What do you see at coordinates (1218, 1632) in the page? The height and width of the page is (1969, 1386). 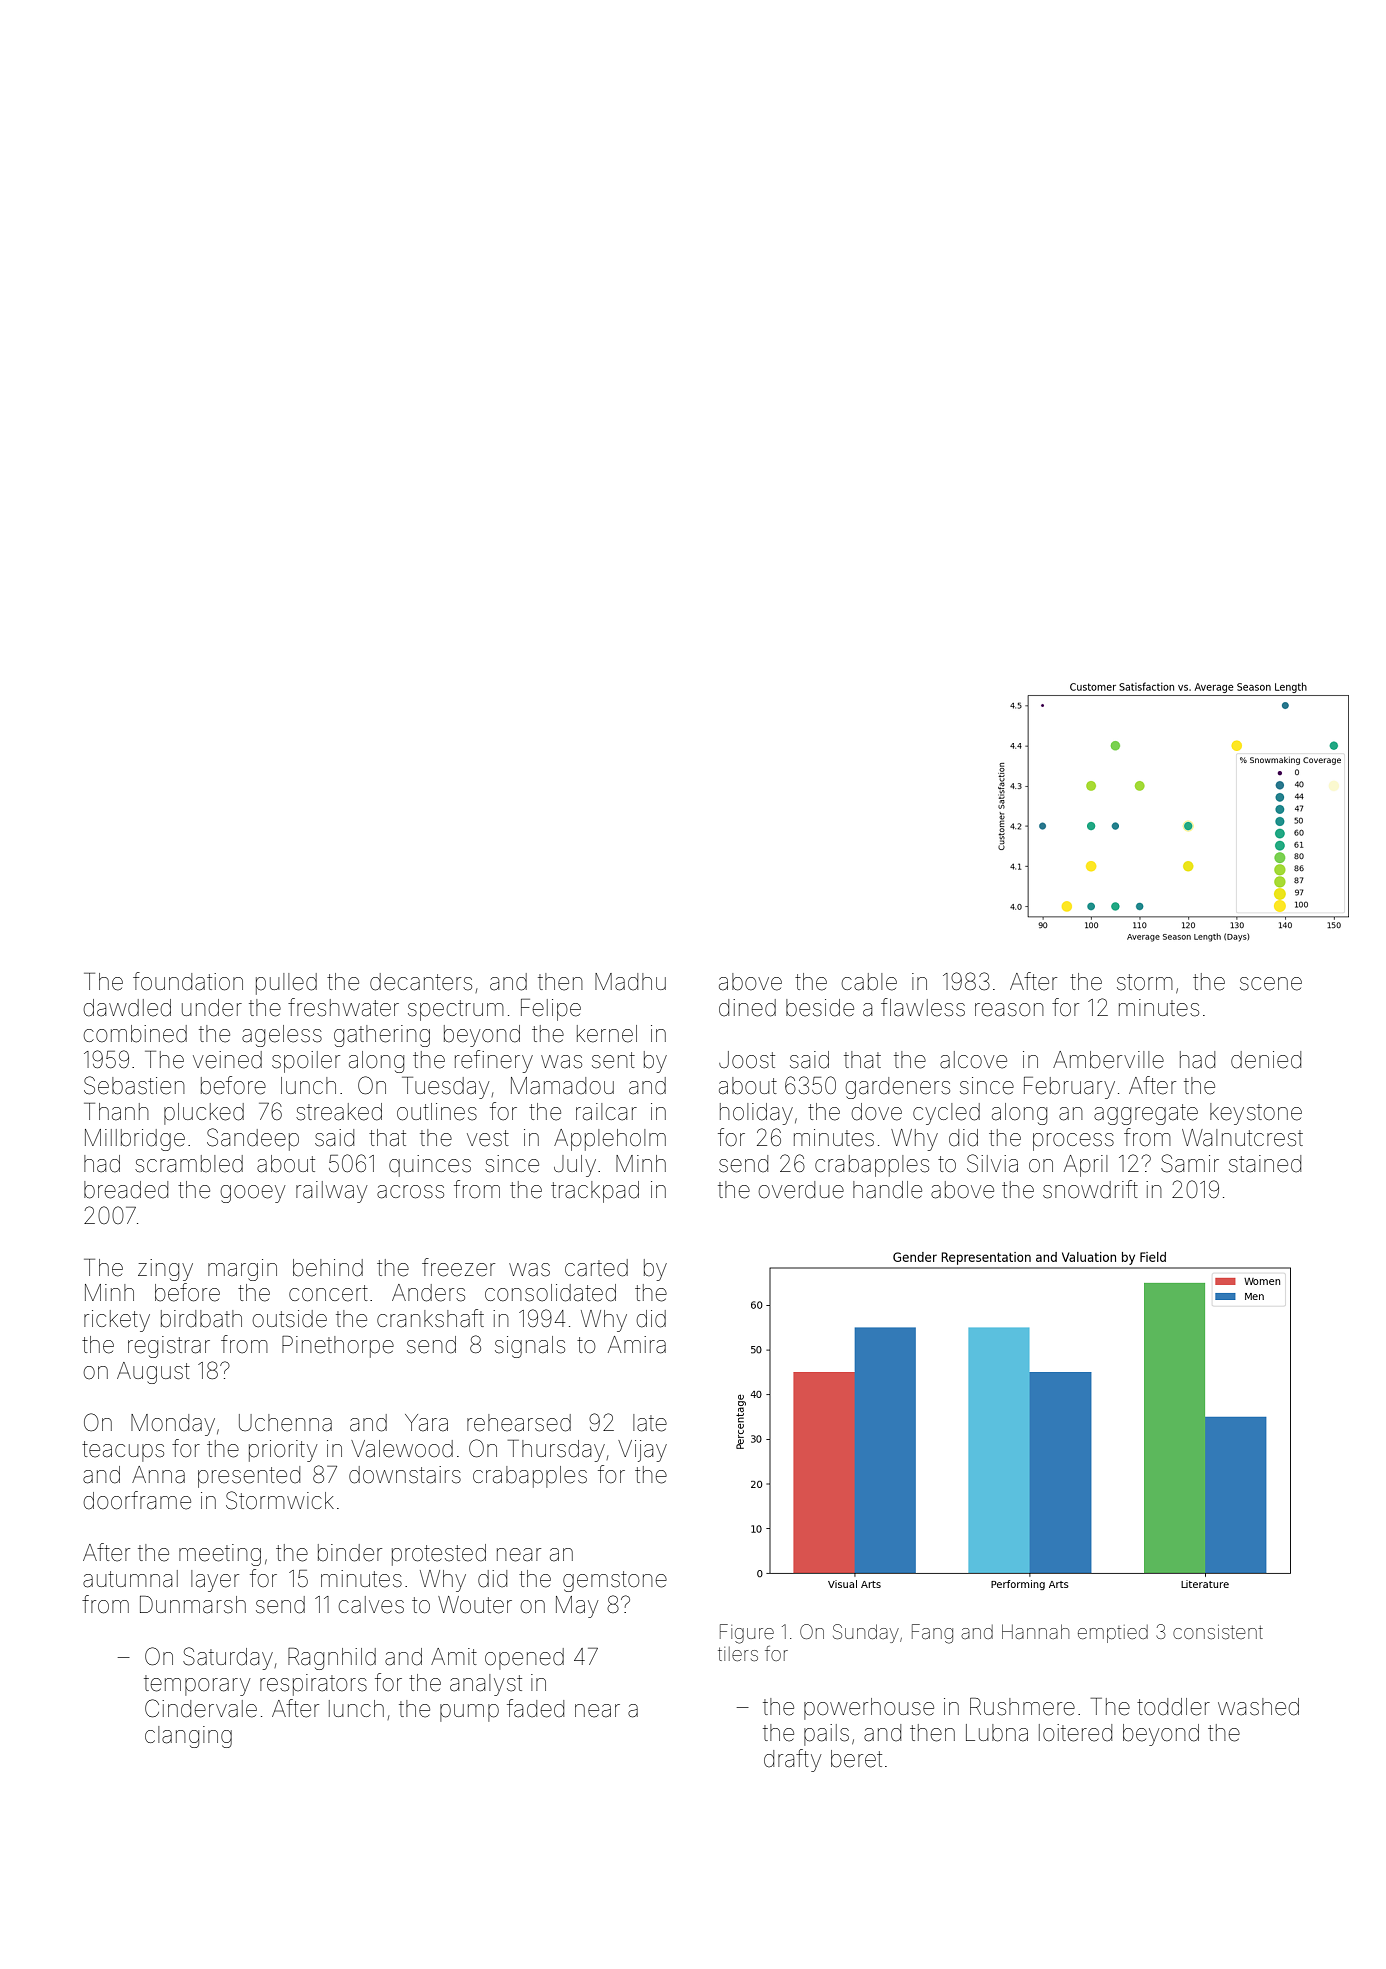 I see `consistent` at bounding box center [1218, 1632].
